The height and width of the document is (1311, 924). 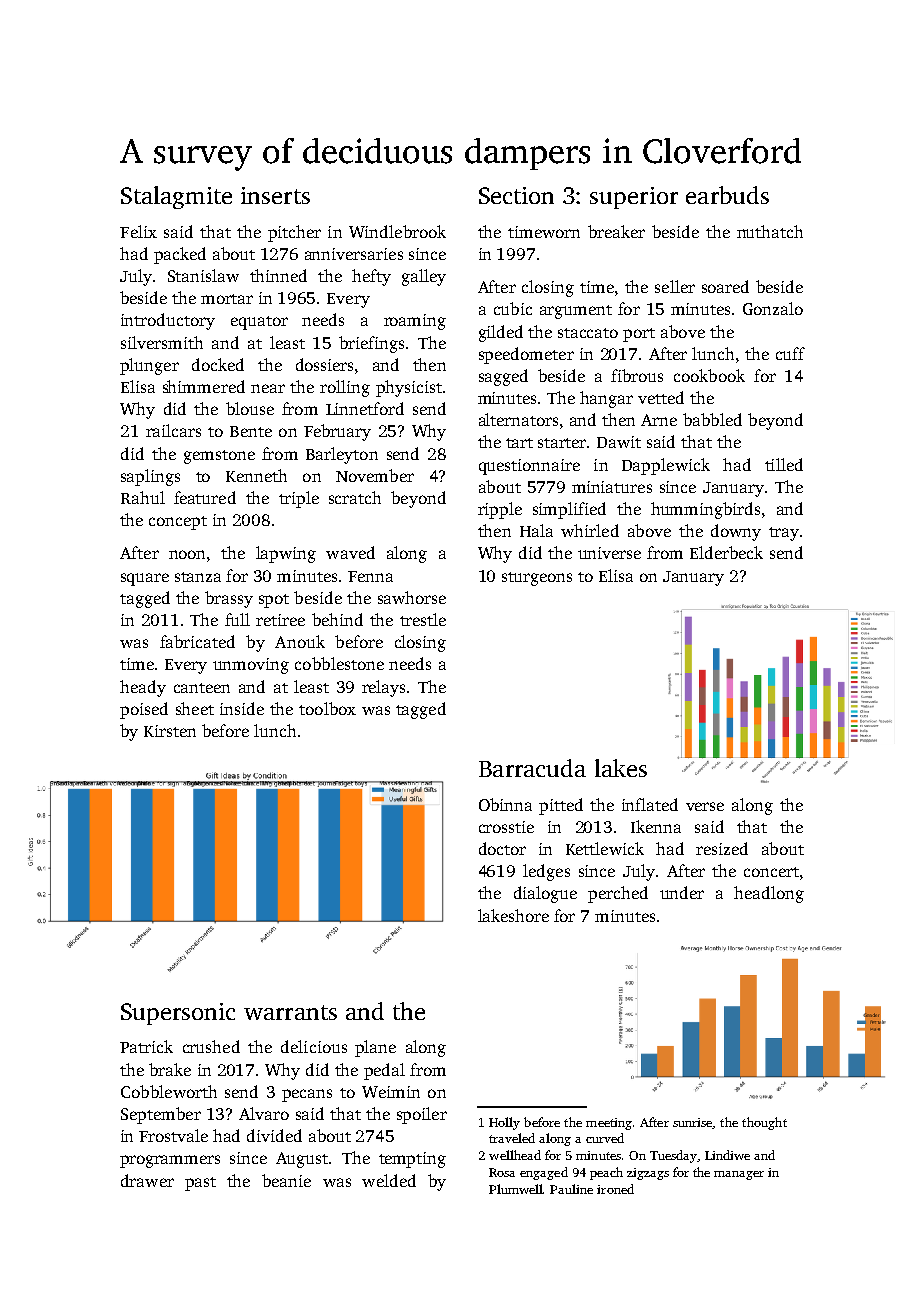 What do you see at coordinates (725, 286) in the document?
I see `soared` at bounding box center [725, 286].
